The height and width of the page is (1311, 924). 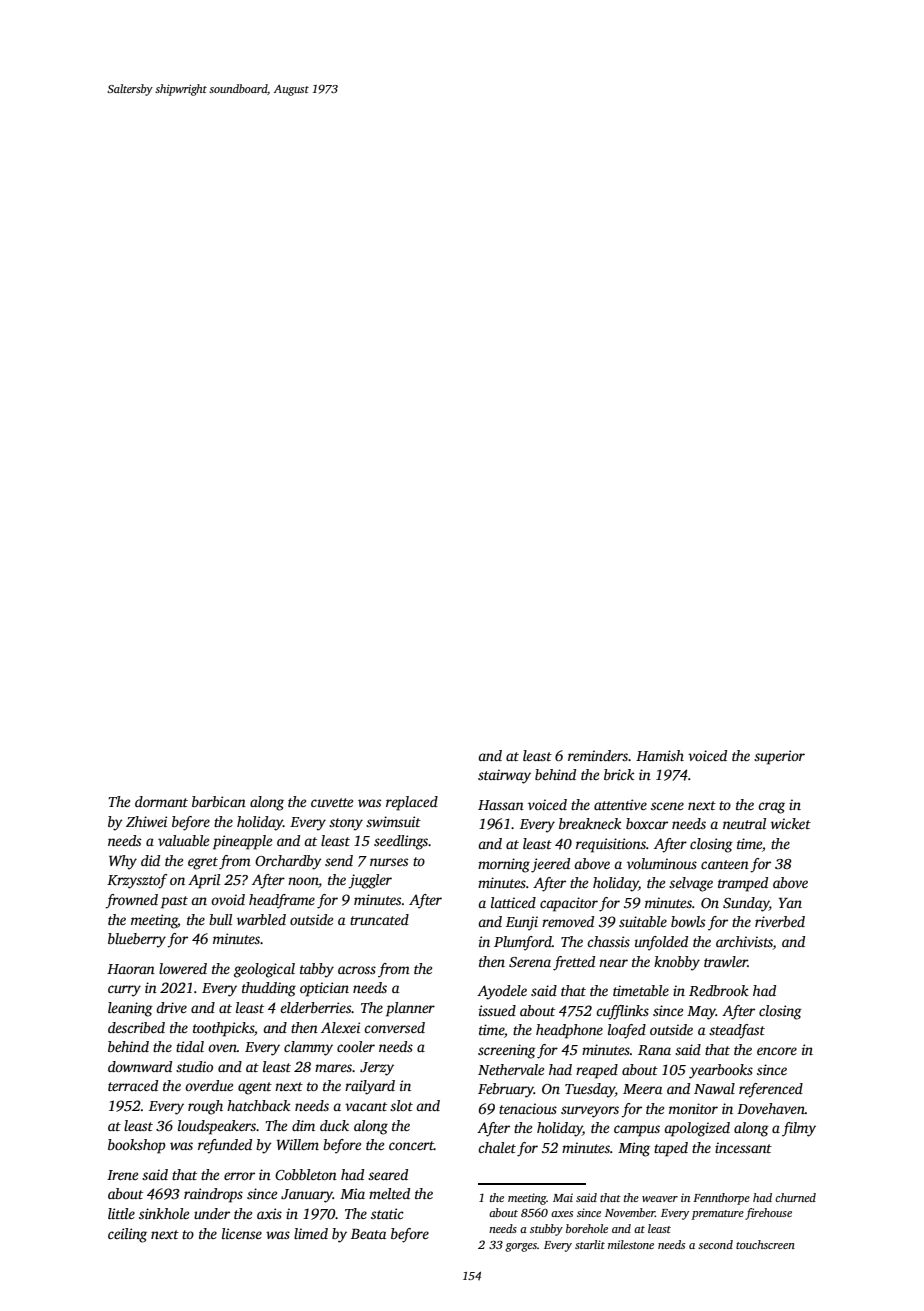 I want to click on crag, so click(x=771, y=808).
